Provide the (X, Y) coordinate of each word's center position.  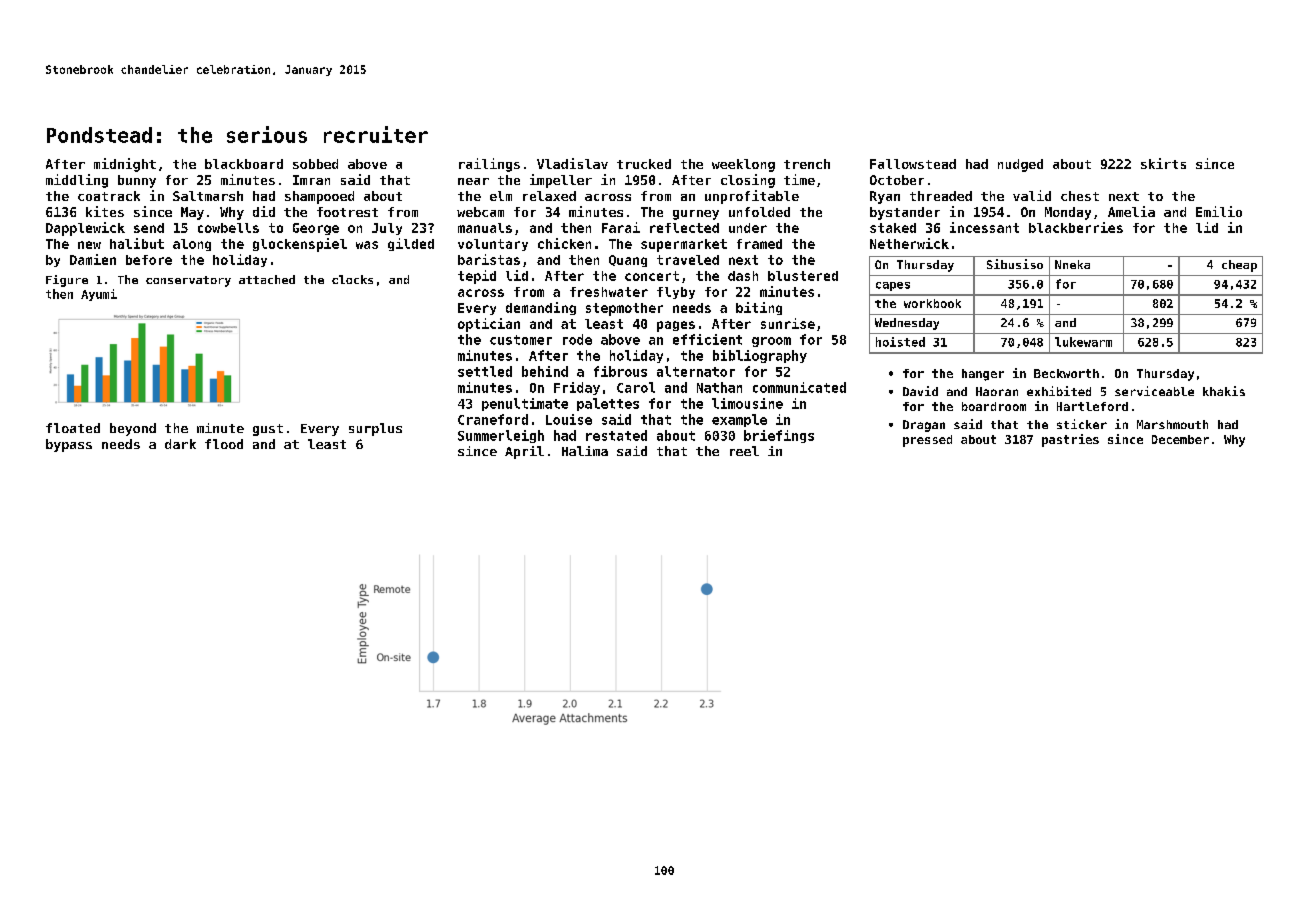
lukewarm (1083, 342)
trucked (644, 164)
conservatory (188, 281)
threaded (941, 196)
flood (224, 444)
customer (521, 340)
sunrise (788, 323)
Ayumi (99, 295)
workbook (932, 303)
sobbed (315, 164)
